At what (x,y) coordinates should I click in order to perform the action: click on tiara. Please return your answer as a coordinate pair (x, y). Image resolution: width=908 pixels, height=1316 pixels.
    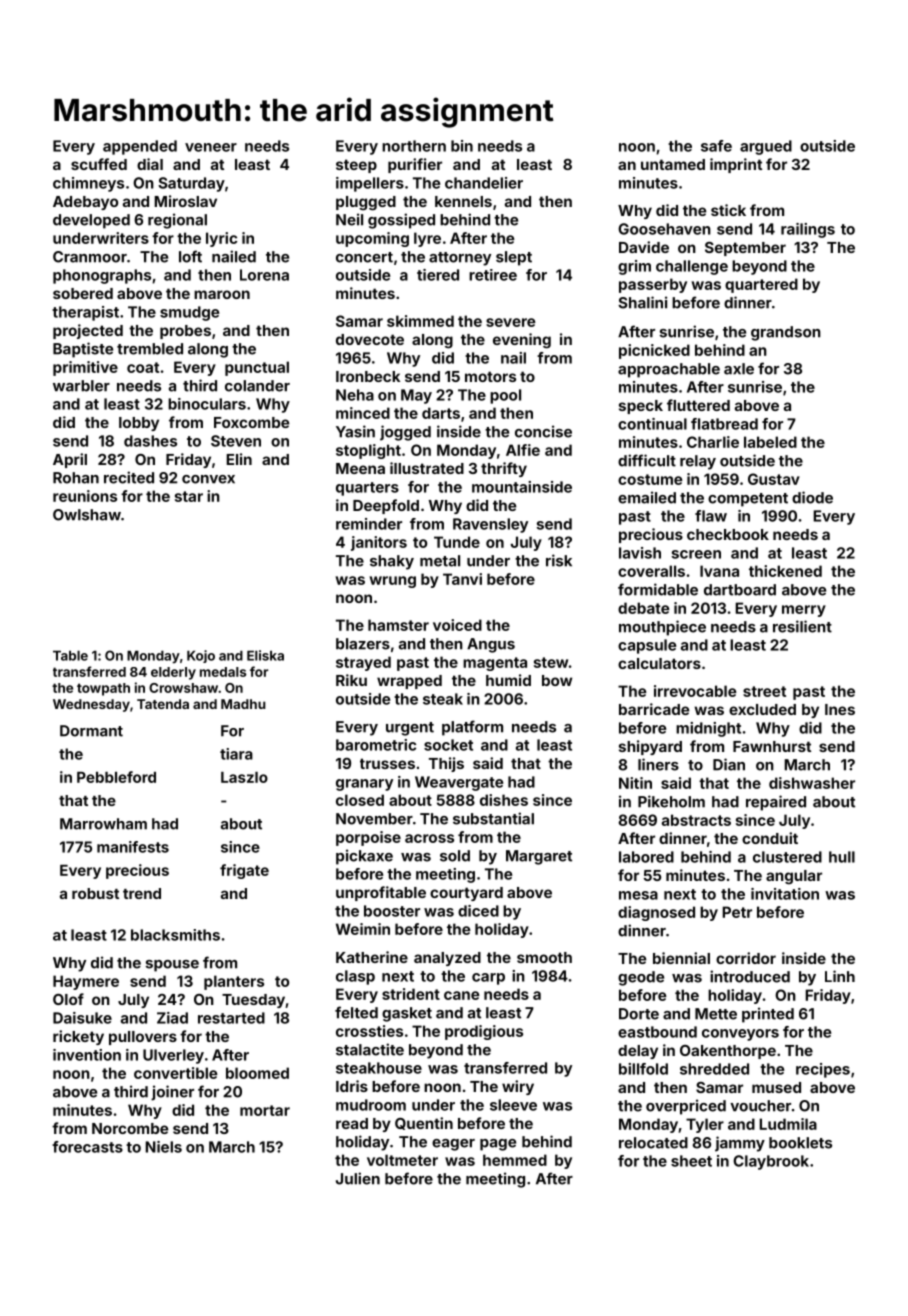
    Looking at the image, I should click on (236, 754).
